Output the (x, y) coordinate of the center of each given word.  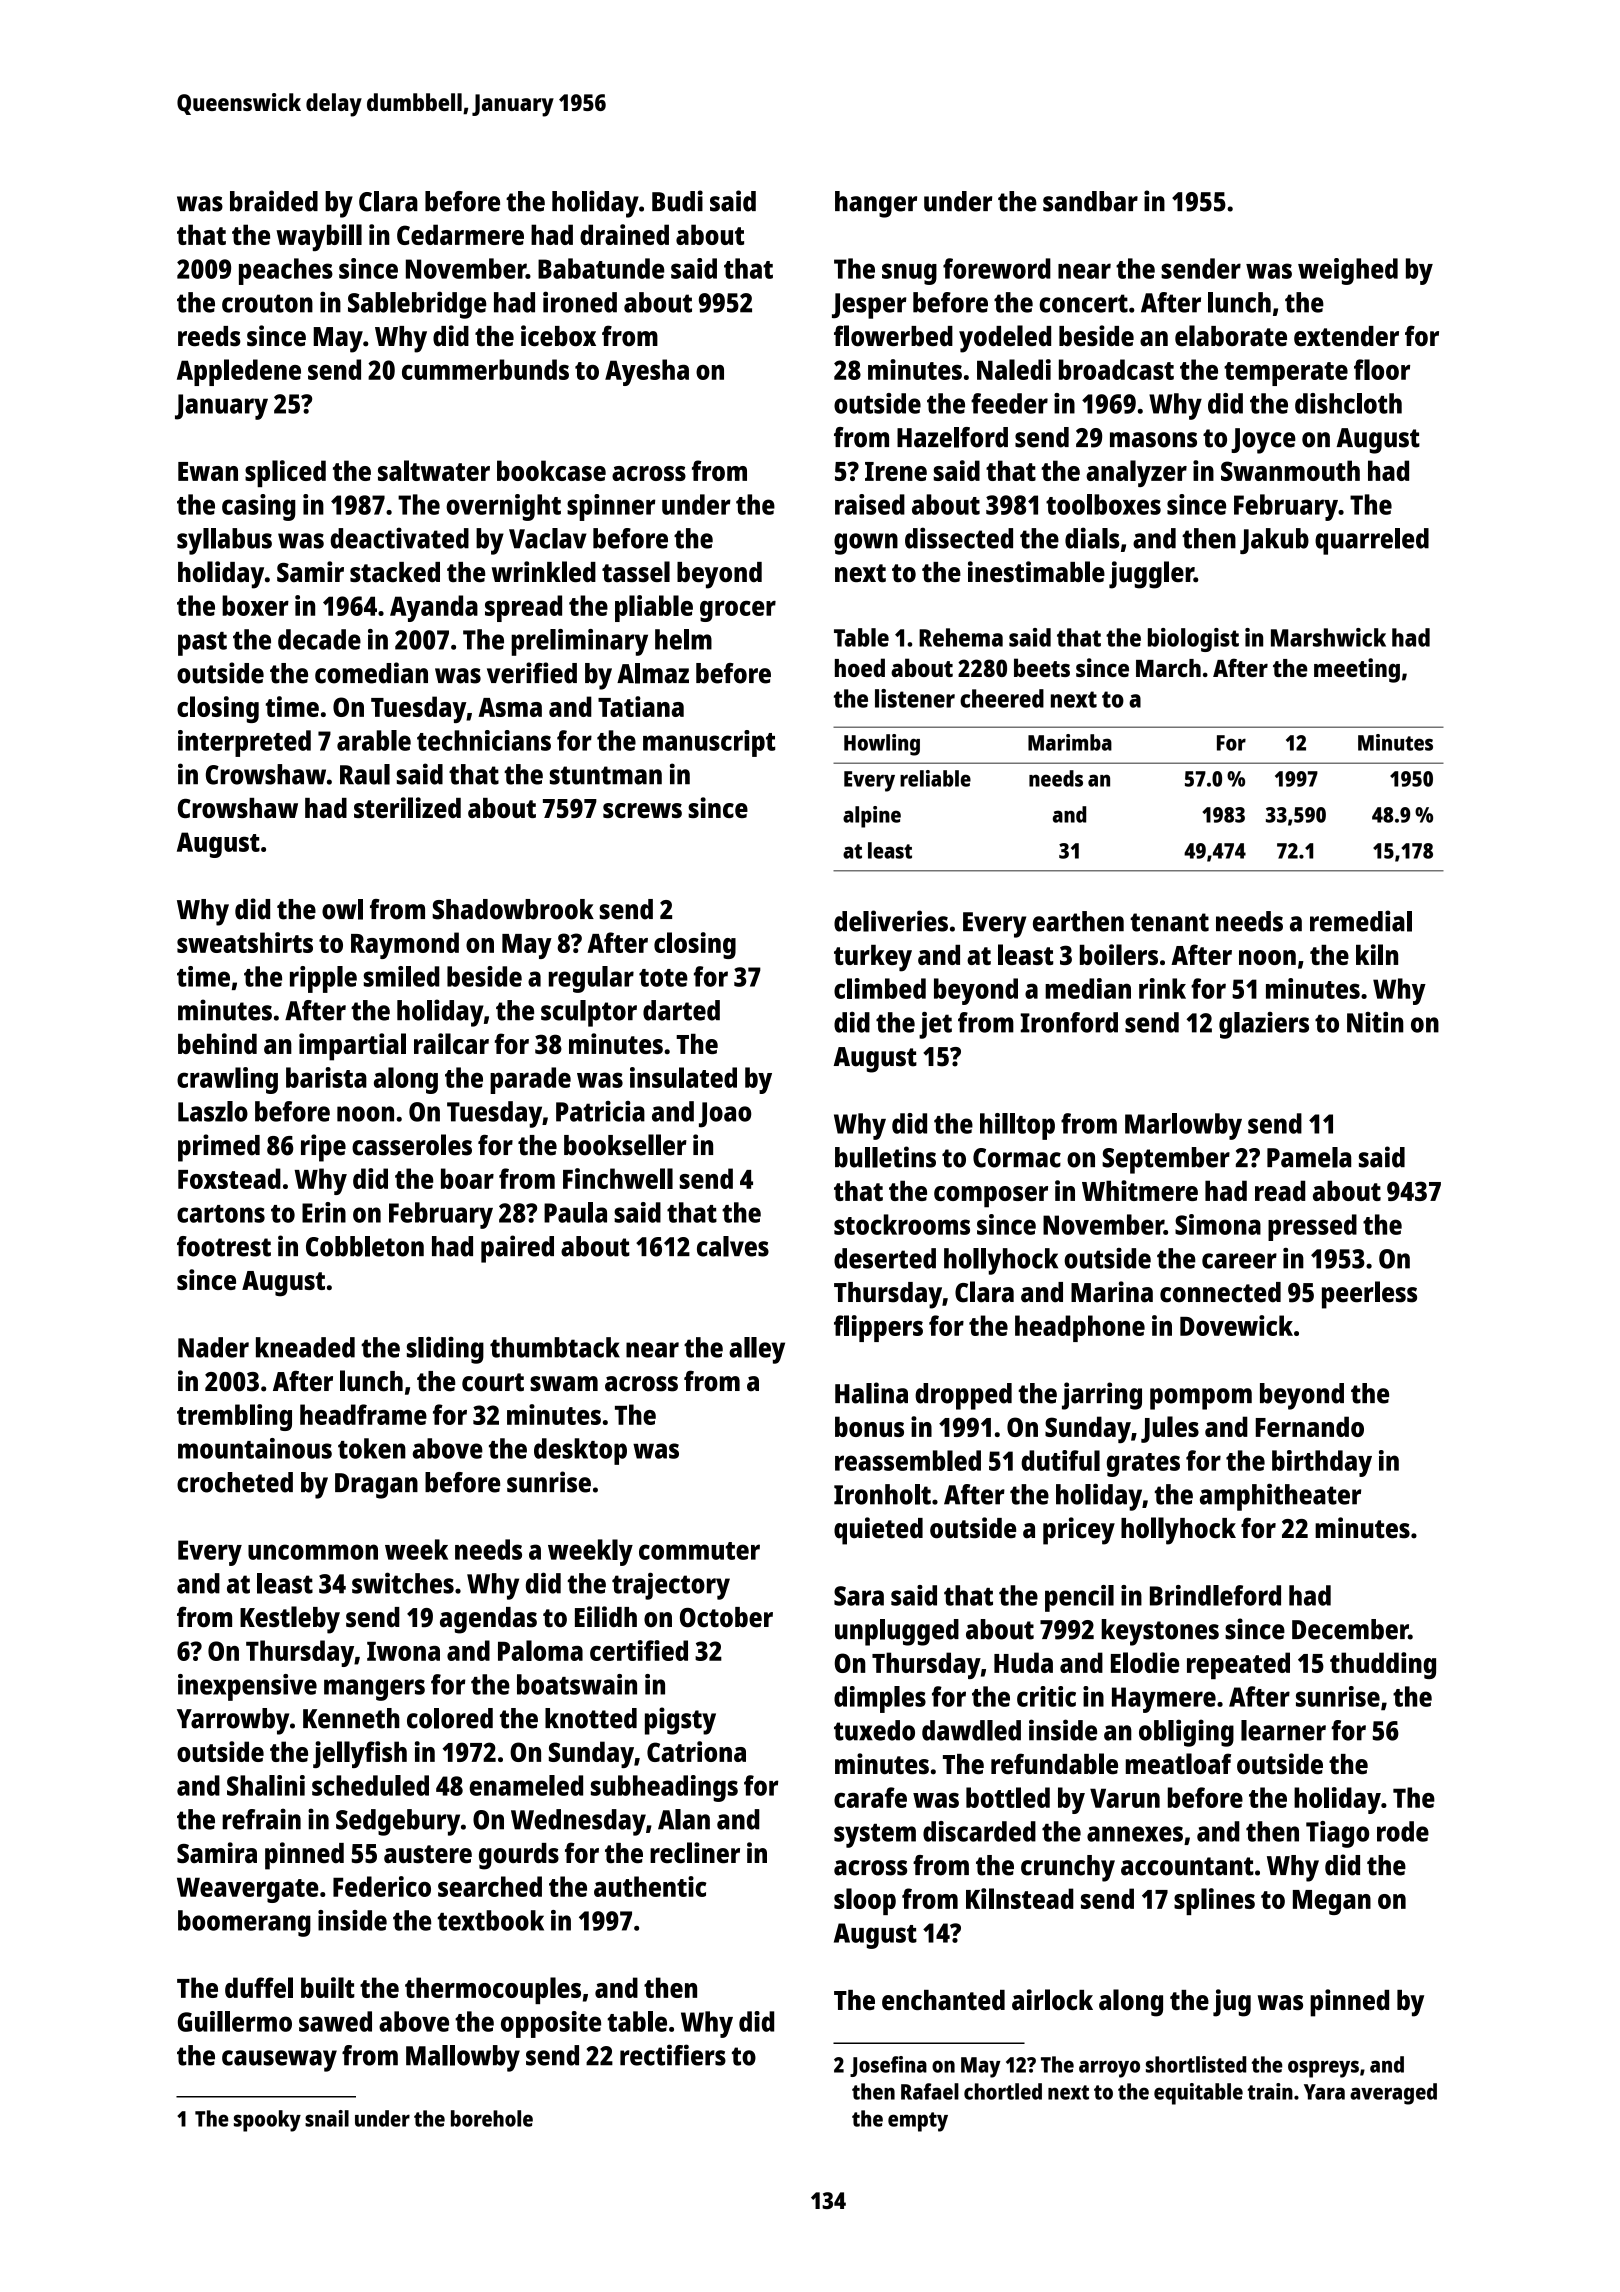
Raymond (405, 945)
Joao (725, 1115)
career (1239, 1261)
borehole (492, 2118)
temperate (1286, 374)
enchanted (943, 2000)
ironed (580, 302)
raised (870, 504)
